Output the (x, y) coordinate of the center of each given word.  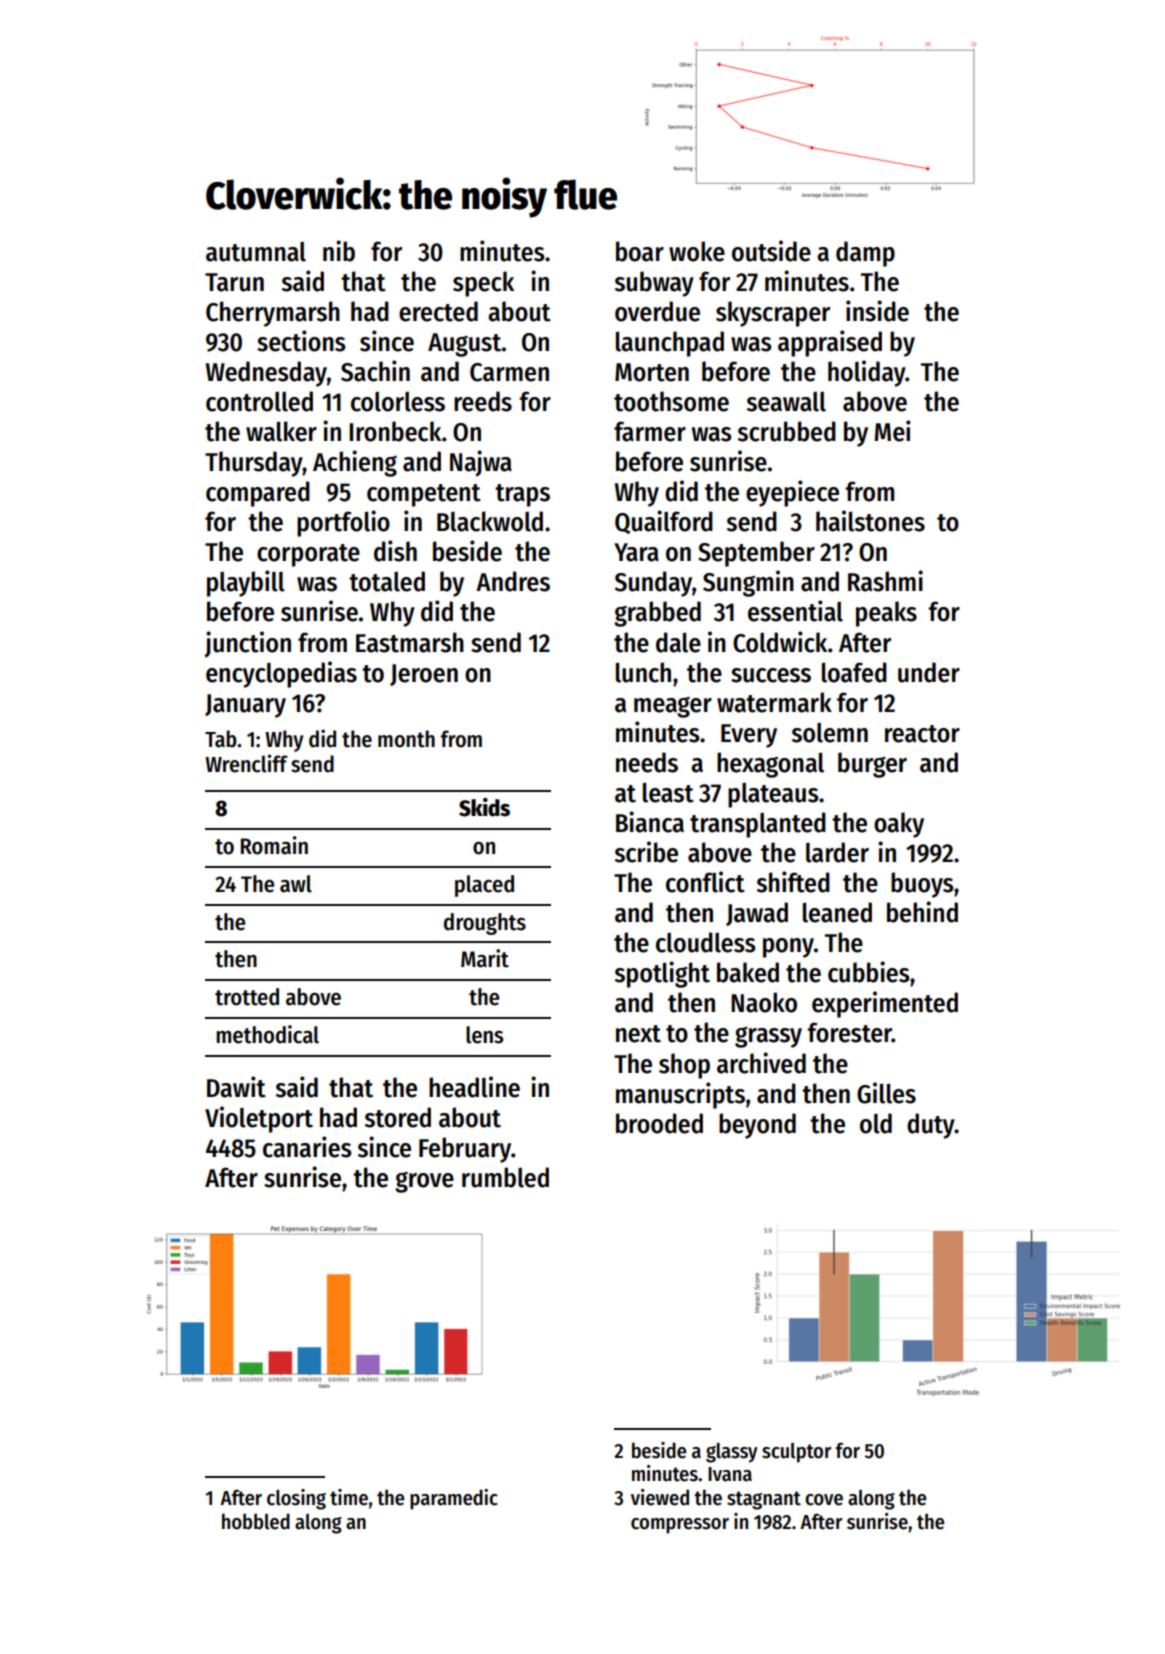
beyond (757, 1126)
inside (877, 311)
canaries (307, 1147)
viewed (660, 1497)
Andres (513, 581)
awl (296, 884)
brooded (659, 1123)
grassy (768, 1037)
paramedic (454, 1499)
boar (640, 251)
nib (339, 251)
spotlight (662, 974)
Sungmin (748, 583)
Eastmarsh (410, 642)
